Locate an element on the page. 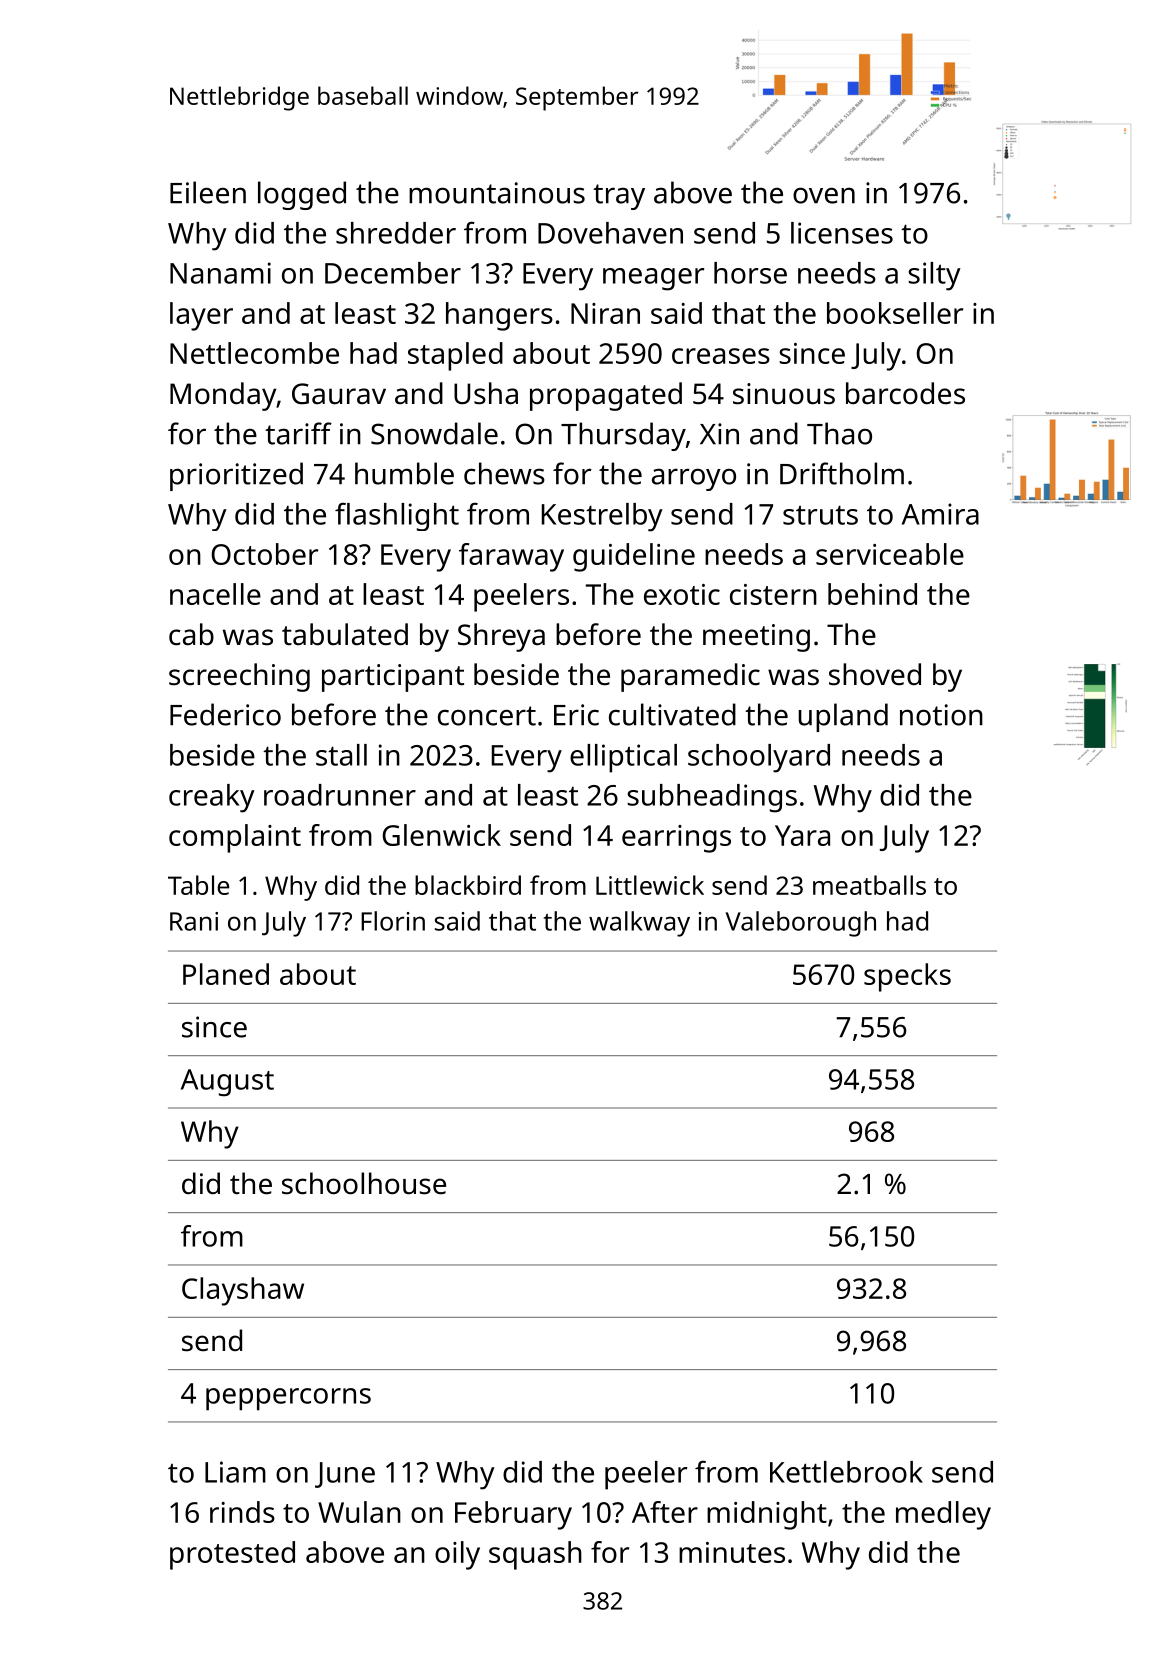  specks is located at coordinates (907, 977).
